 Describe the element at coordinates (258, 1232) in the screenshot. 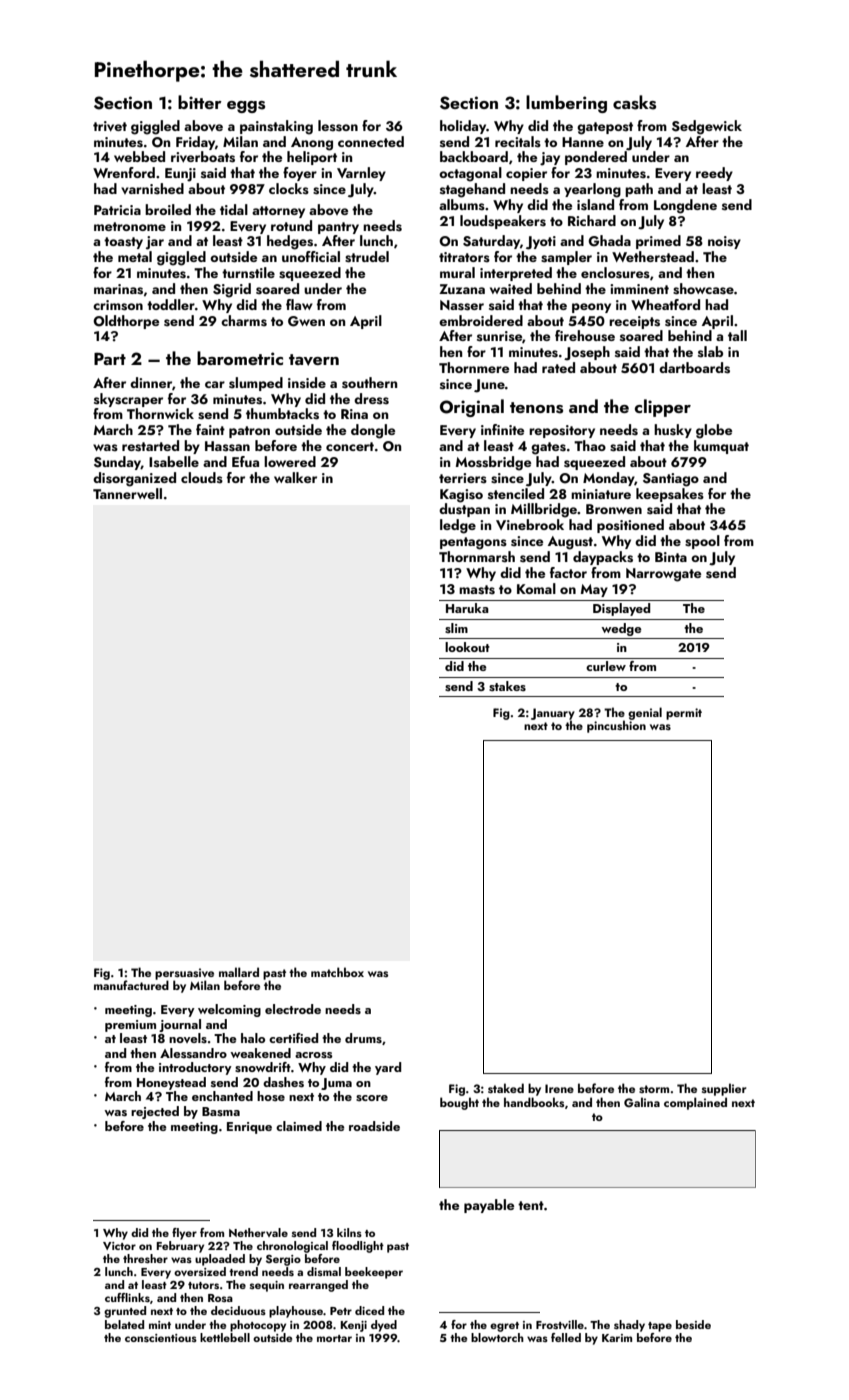

I see `Nethervale` at that location.
